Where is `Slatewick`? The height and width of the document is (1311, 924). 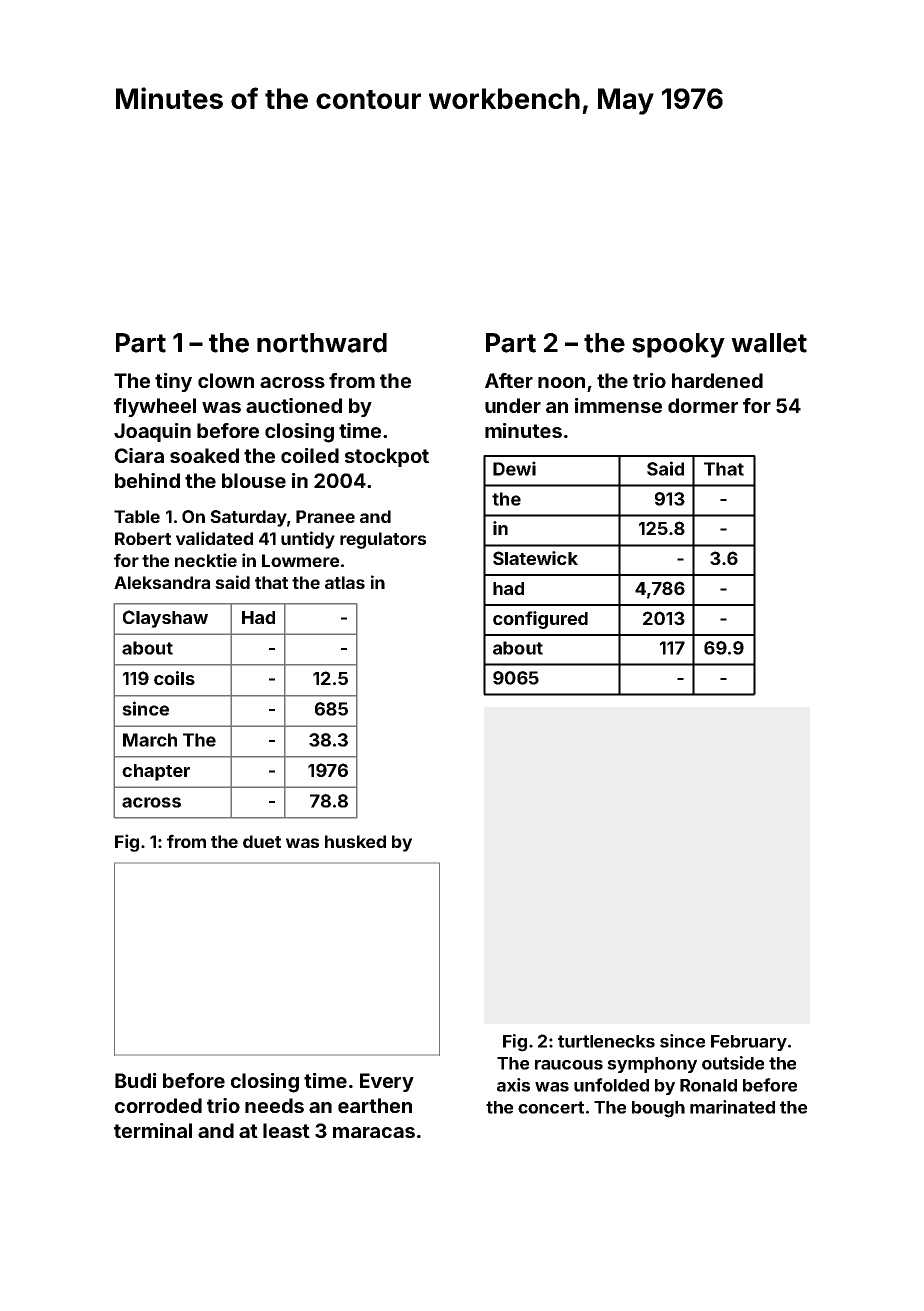 Slatewick is located at coordinates (535, 558).
